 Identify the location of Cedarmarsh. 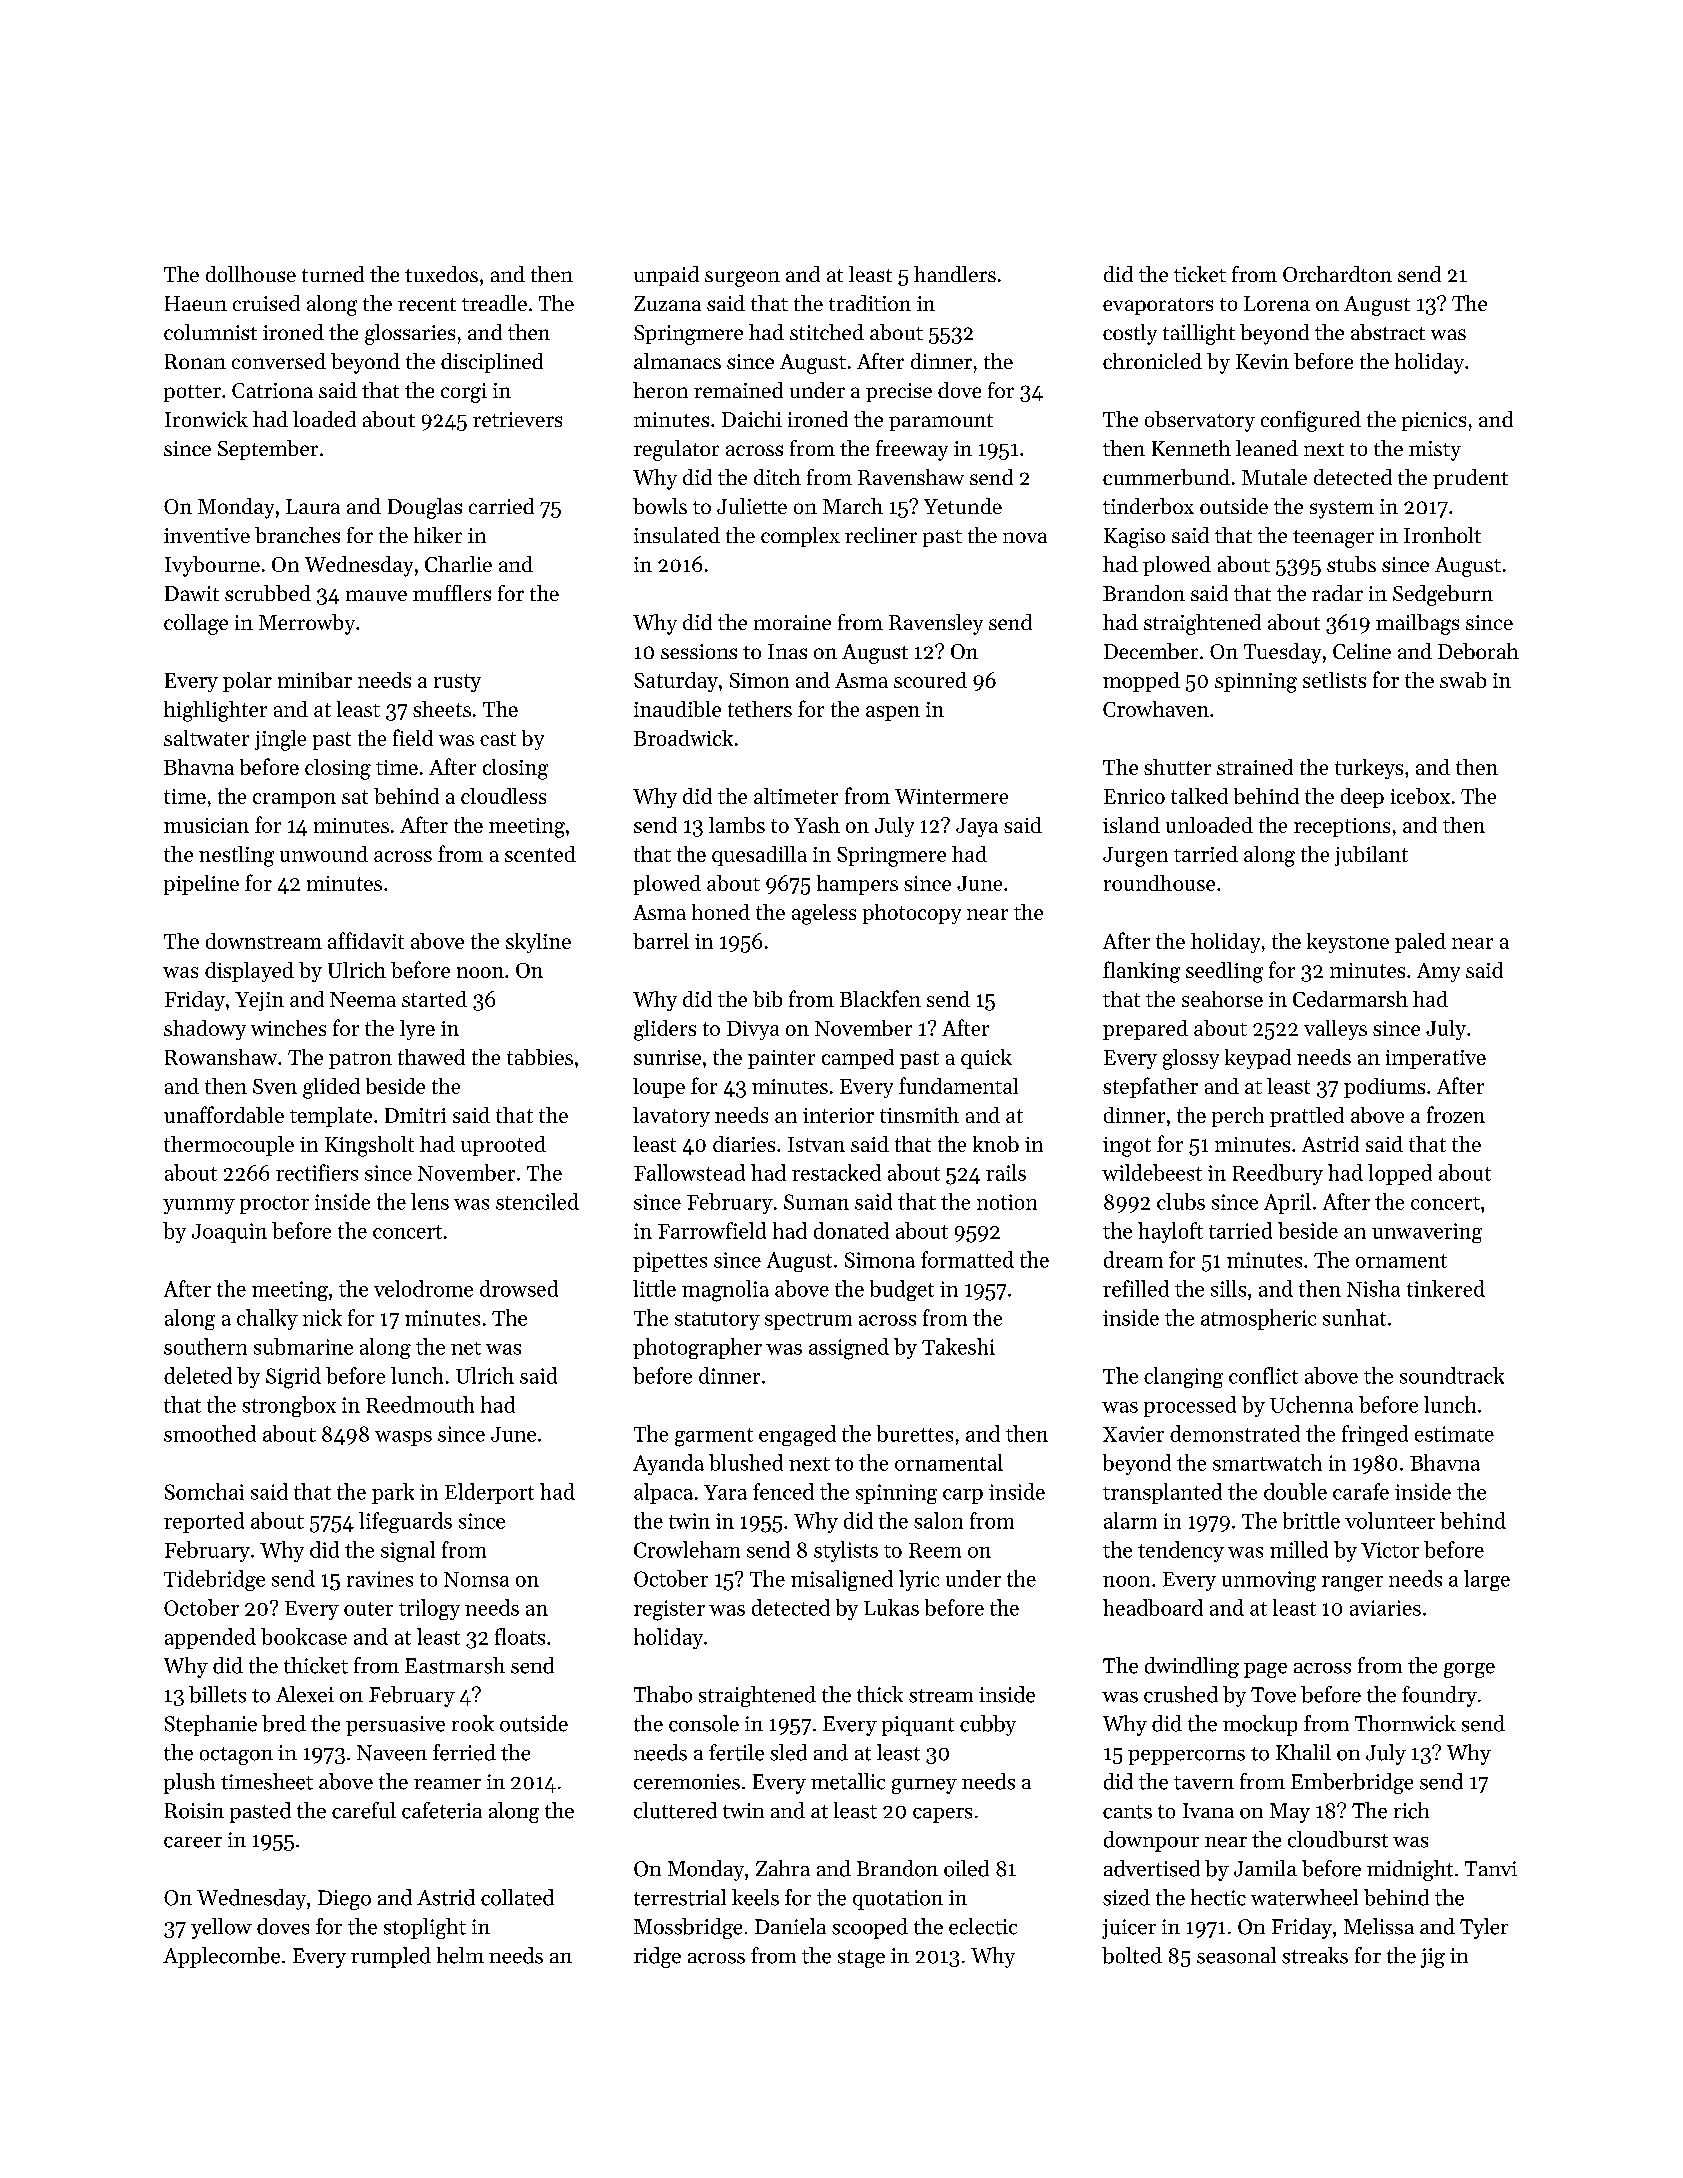
(1350, 999).
